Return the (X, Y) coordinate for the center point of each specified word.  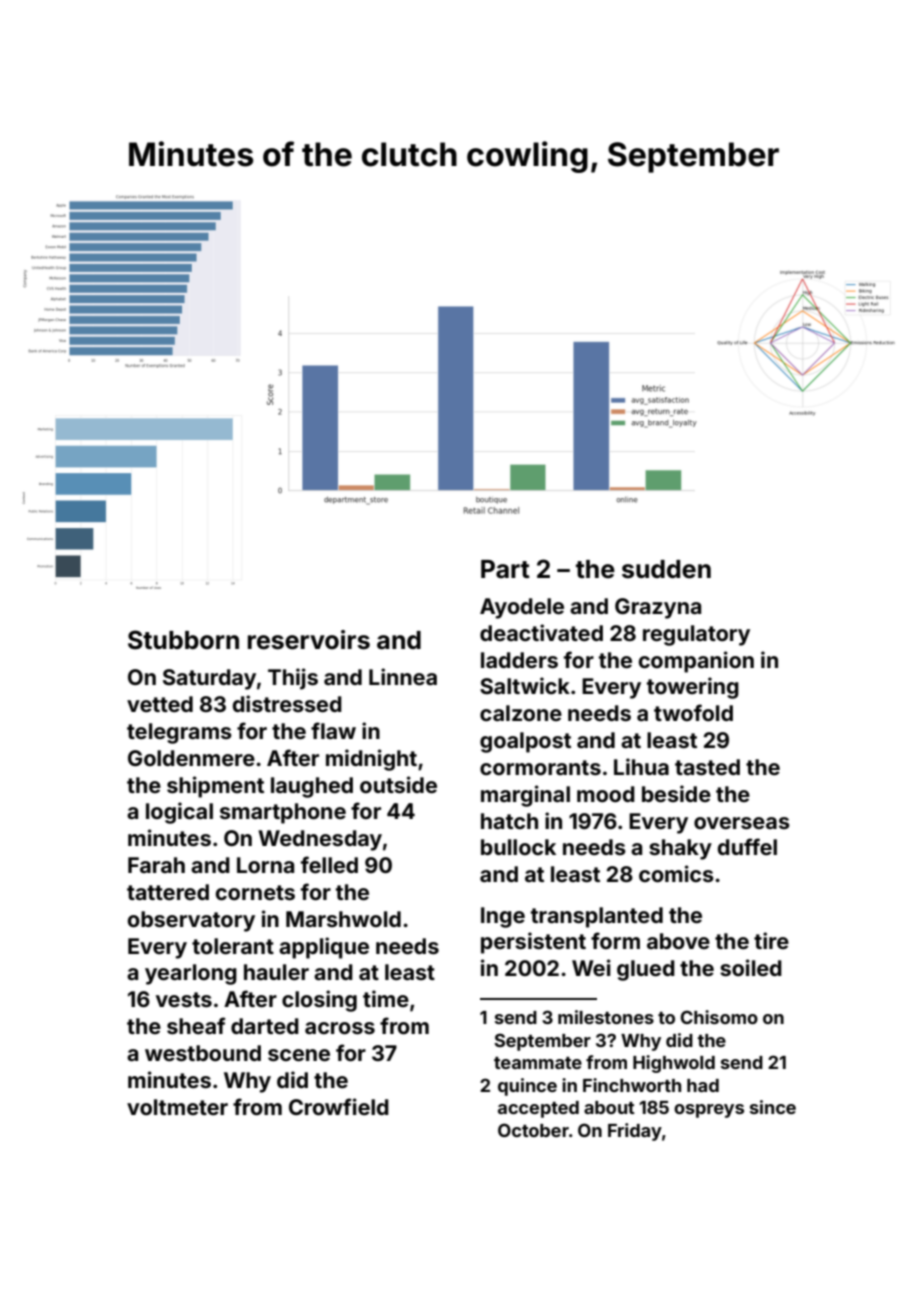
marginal (525, 796)
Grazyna (658, 608)
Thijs (293, 679)
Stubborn (183, 640)
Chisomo (719, 1017)
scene (299, 1055)
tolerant (233, 946)
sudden (666, 569)
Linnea (403, 676)
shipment (215, 787)
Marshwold (343, 919)
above (678, 941)
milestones (606, 1017)
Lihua (641, 766)
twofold (693, 712)
